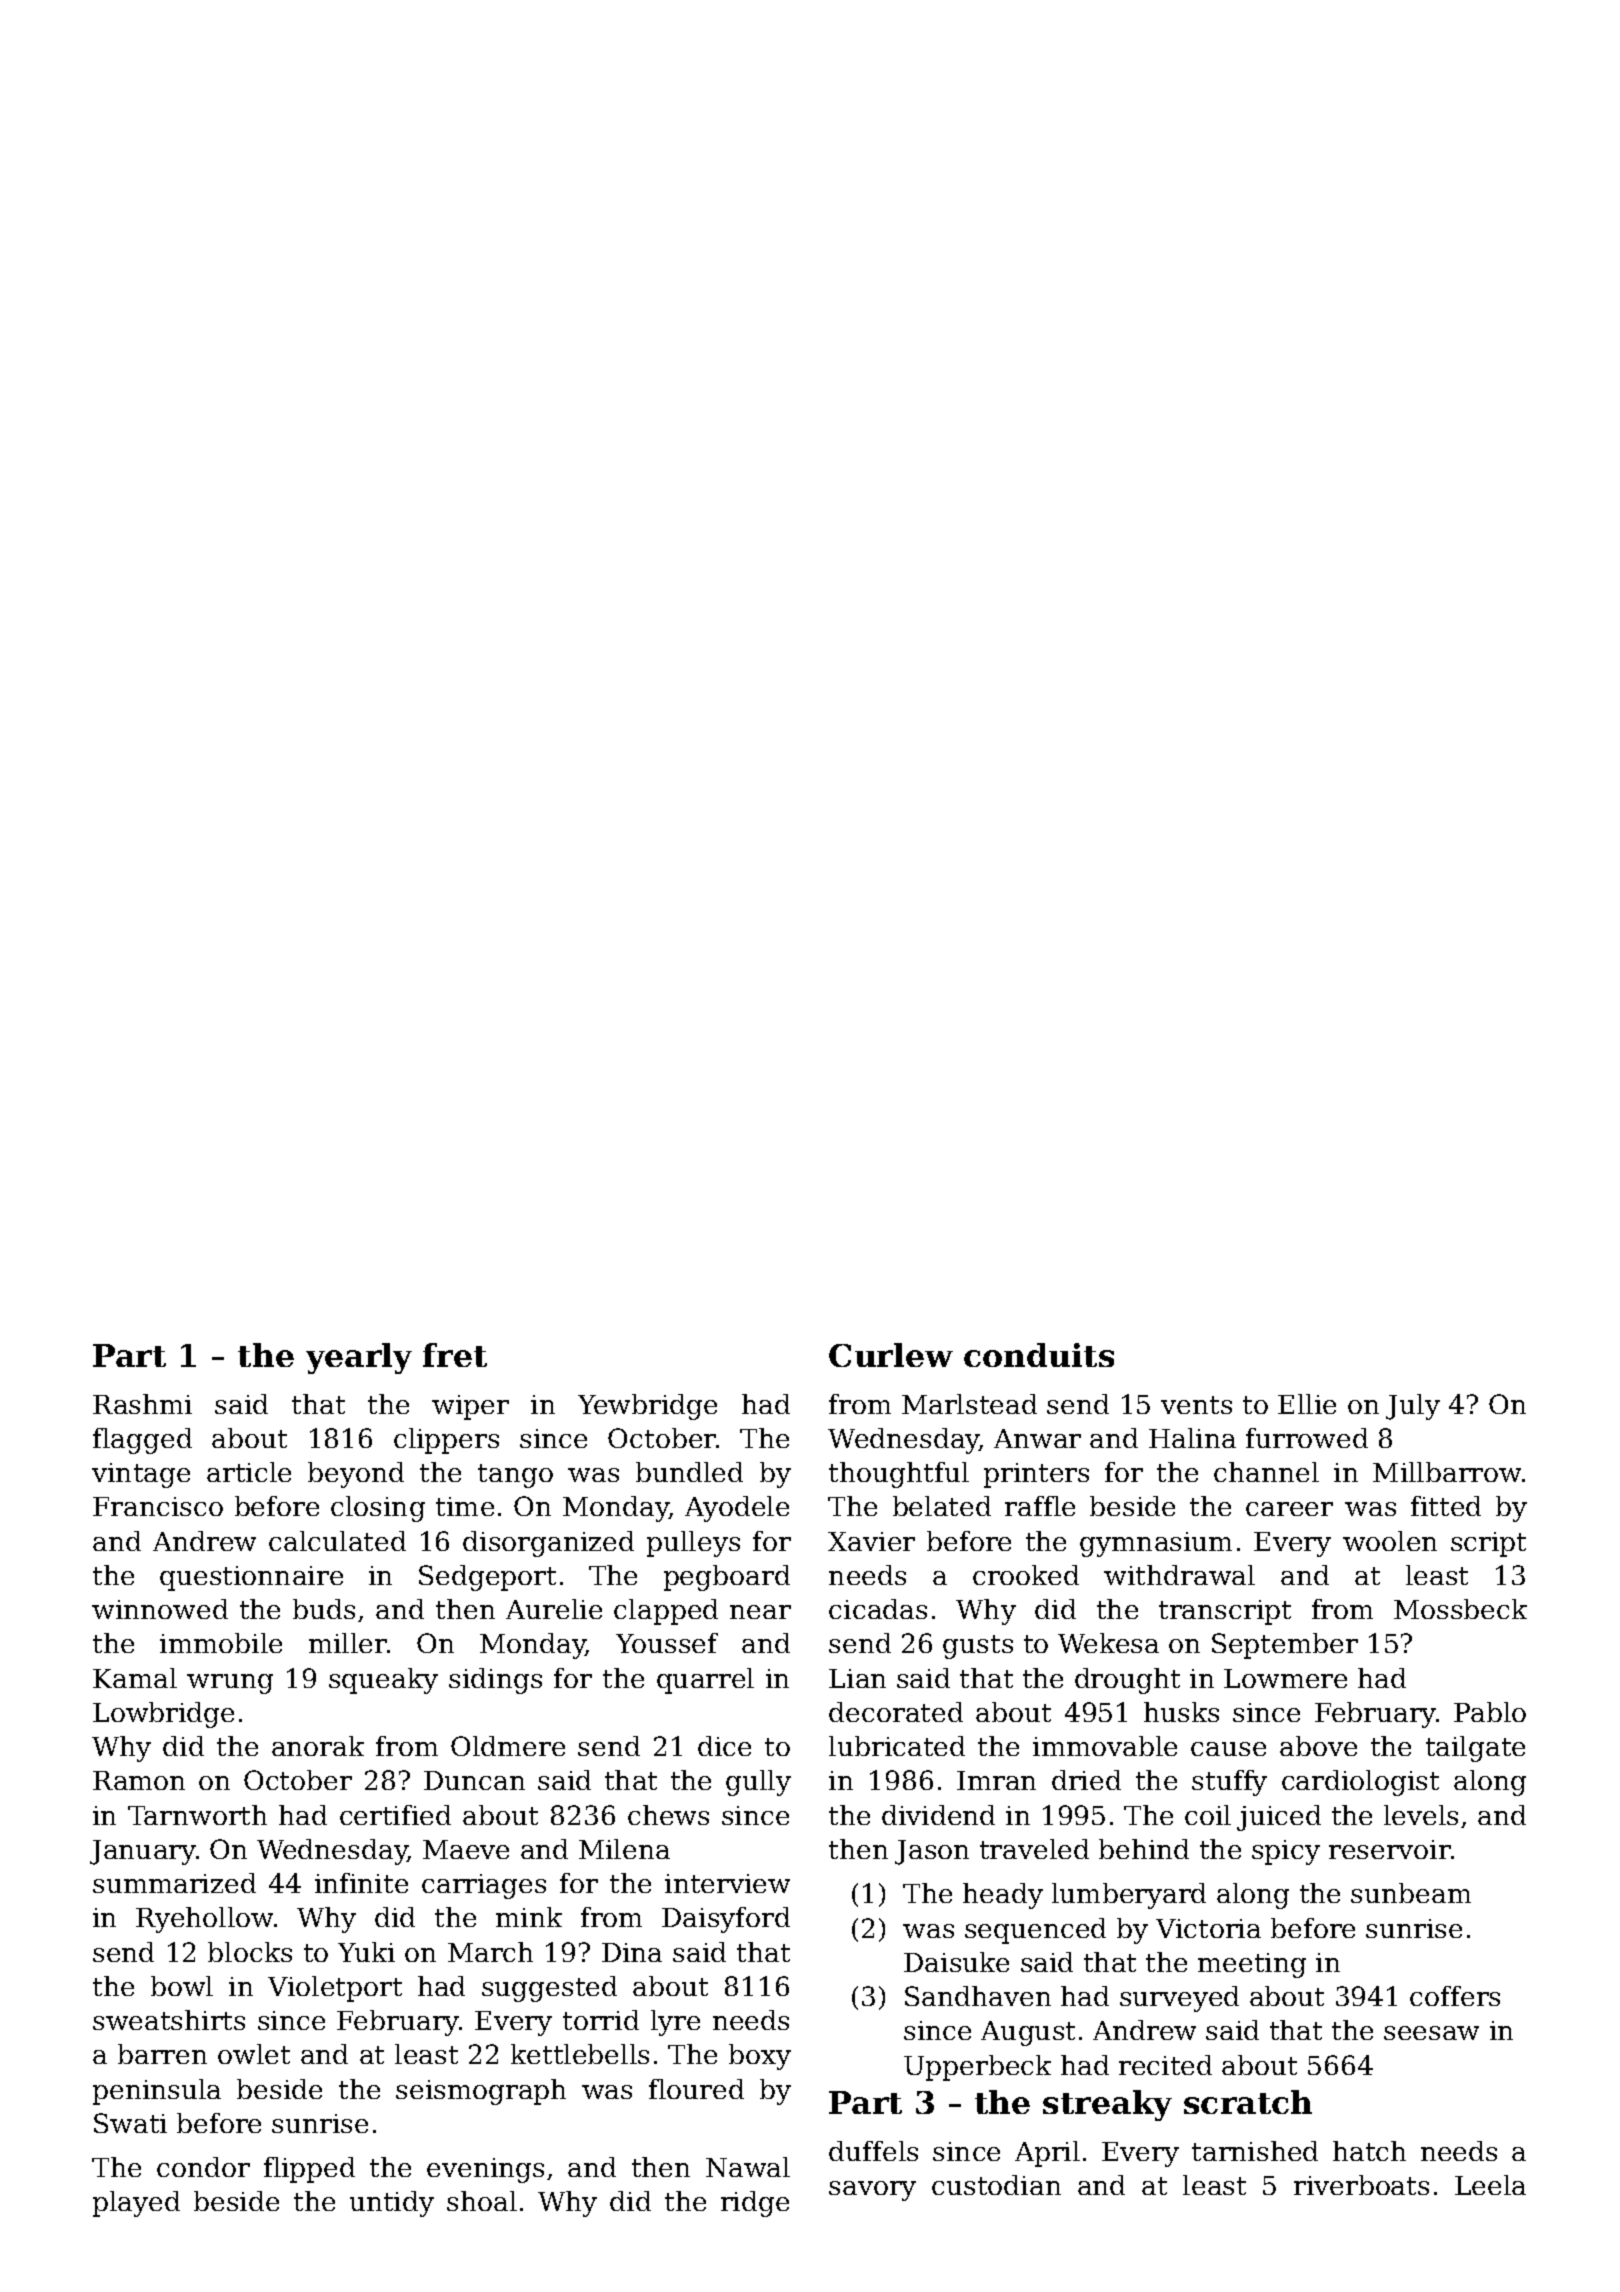 The image size is (1620, 2292). I want to click on sidings, so click(495, 1681).
